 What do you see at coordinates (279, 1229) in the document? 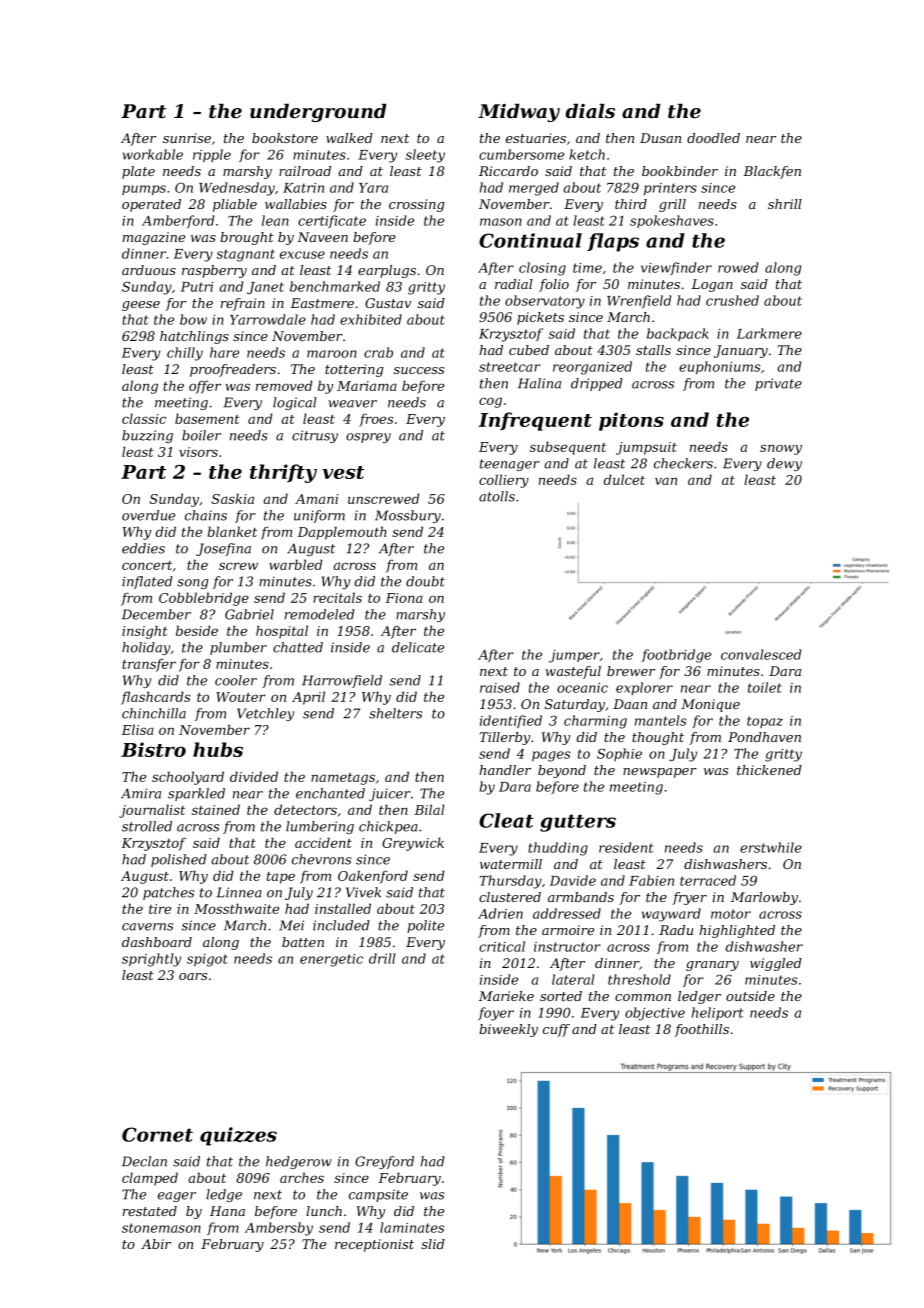
I see `Ambersby` at bounding box center [279, 1229].
